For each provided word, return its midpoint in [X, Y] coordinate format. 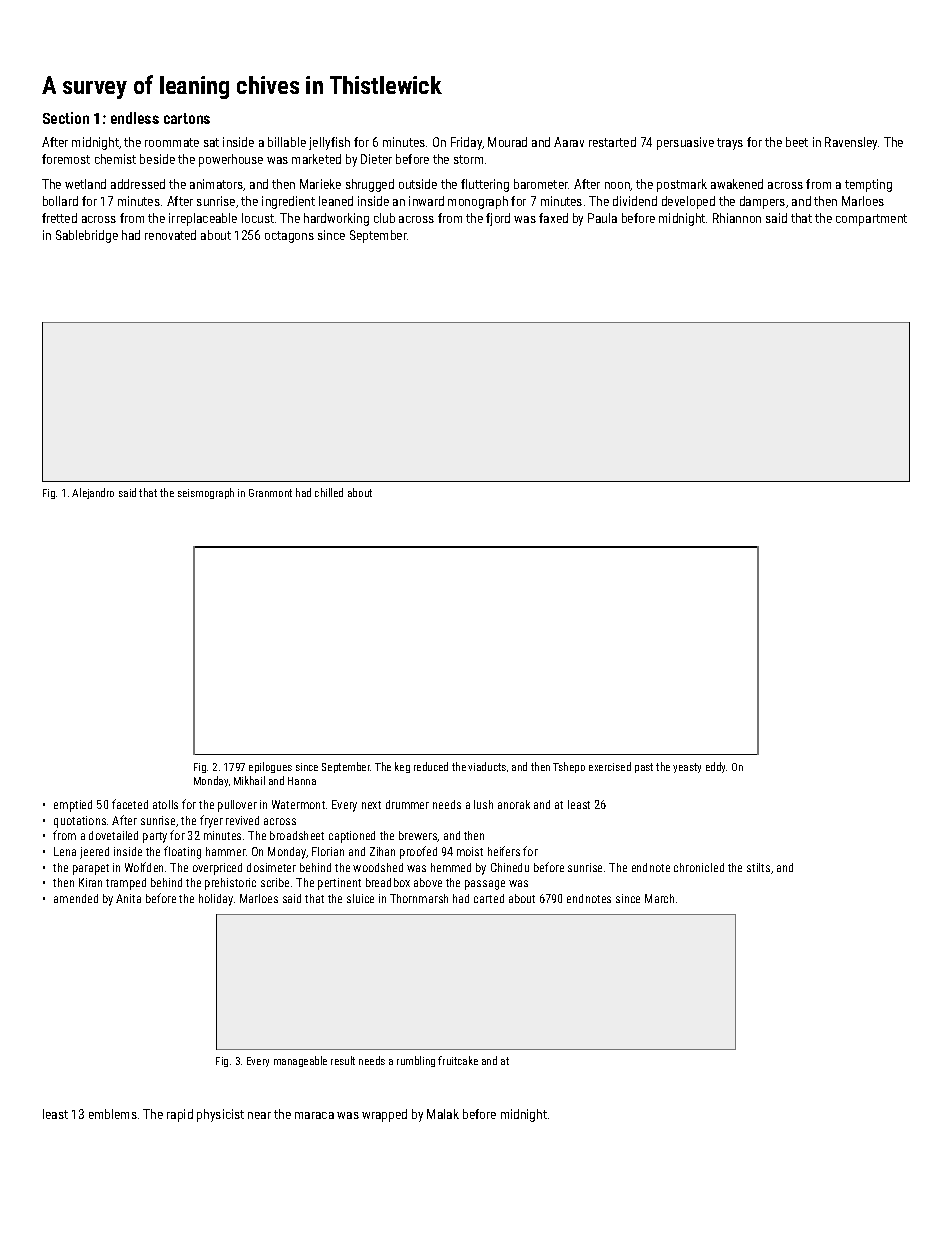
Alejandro [93, 493]
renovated [170, 235]
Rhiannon [737, 218]
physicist [220, 1115]
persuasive [685, 143]
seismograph [206, 493]
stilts [758, 867]
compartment [871, 220]
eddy [716, 767]
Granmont [270, 493]
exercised [610, 766]
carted [489, 898]
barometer [541, 184]
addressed [138, 184]
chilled [329, 492]
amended [76, 898]
